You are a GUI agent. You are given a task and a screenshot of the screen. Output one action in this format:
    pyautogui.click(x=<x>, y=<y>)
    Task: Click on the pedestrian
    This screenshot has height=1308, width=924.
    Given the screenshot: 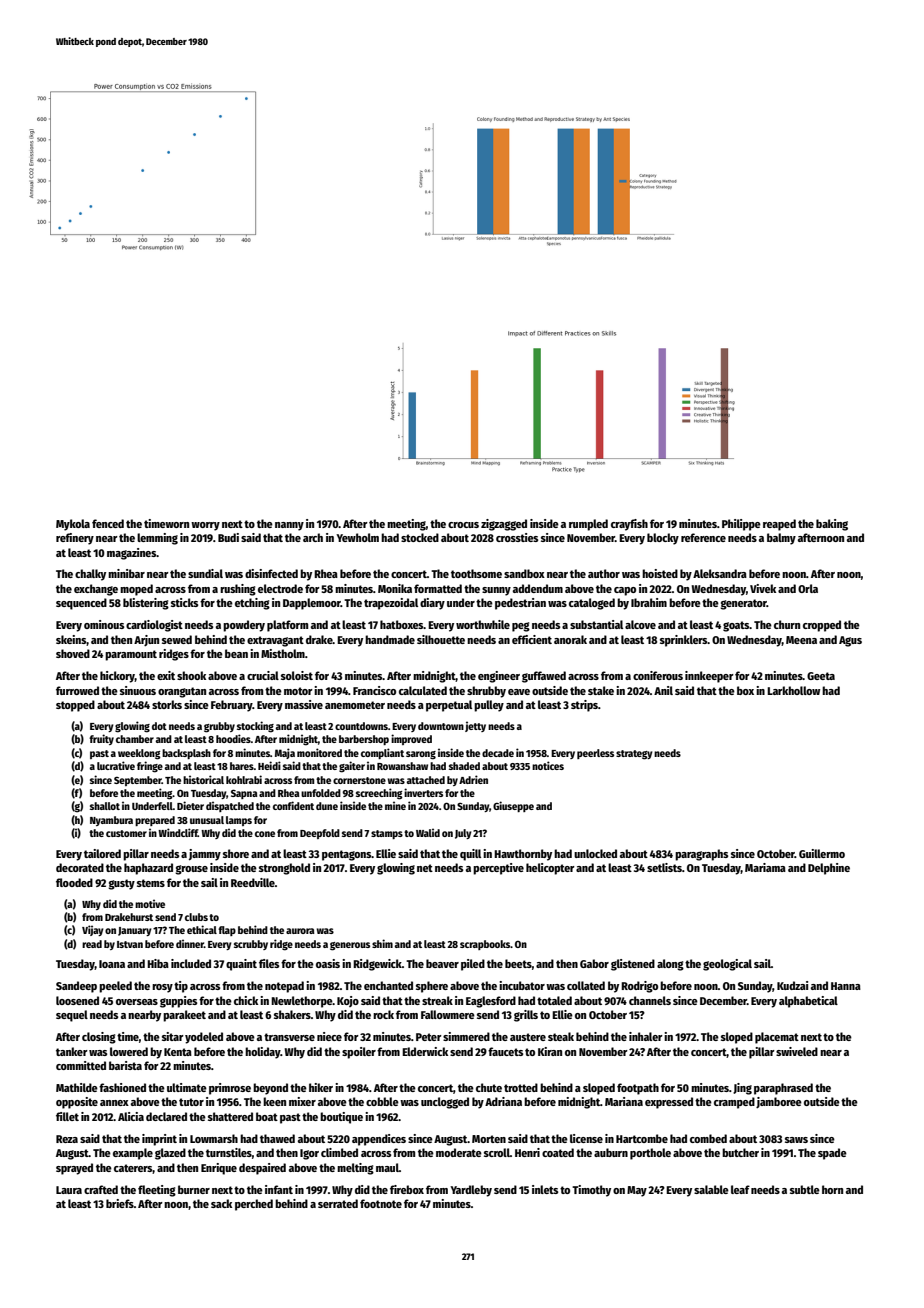 What is the action you would take?
    pyautogui.click(x=520, y=604)
